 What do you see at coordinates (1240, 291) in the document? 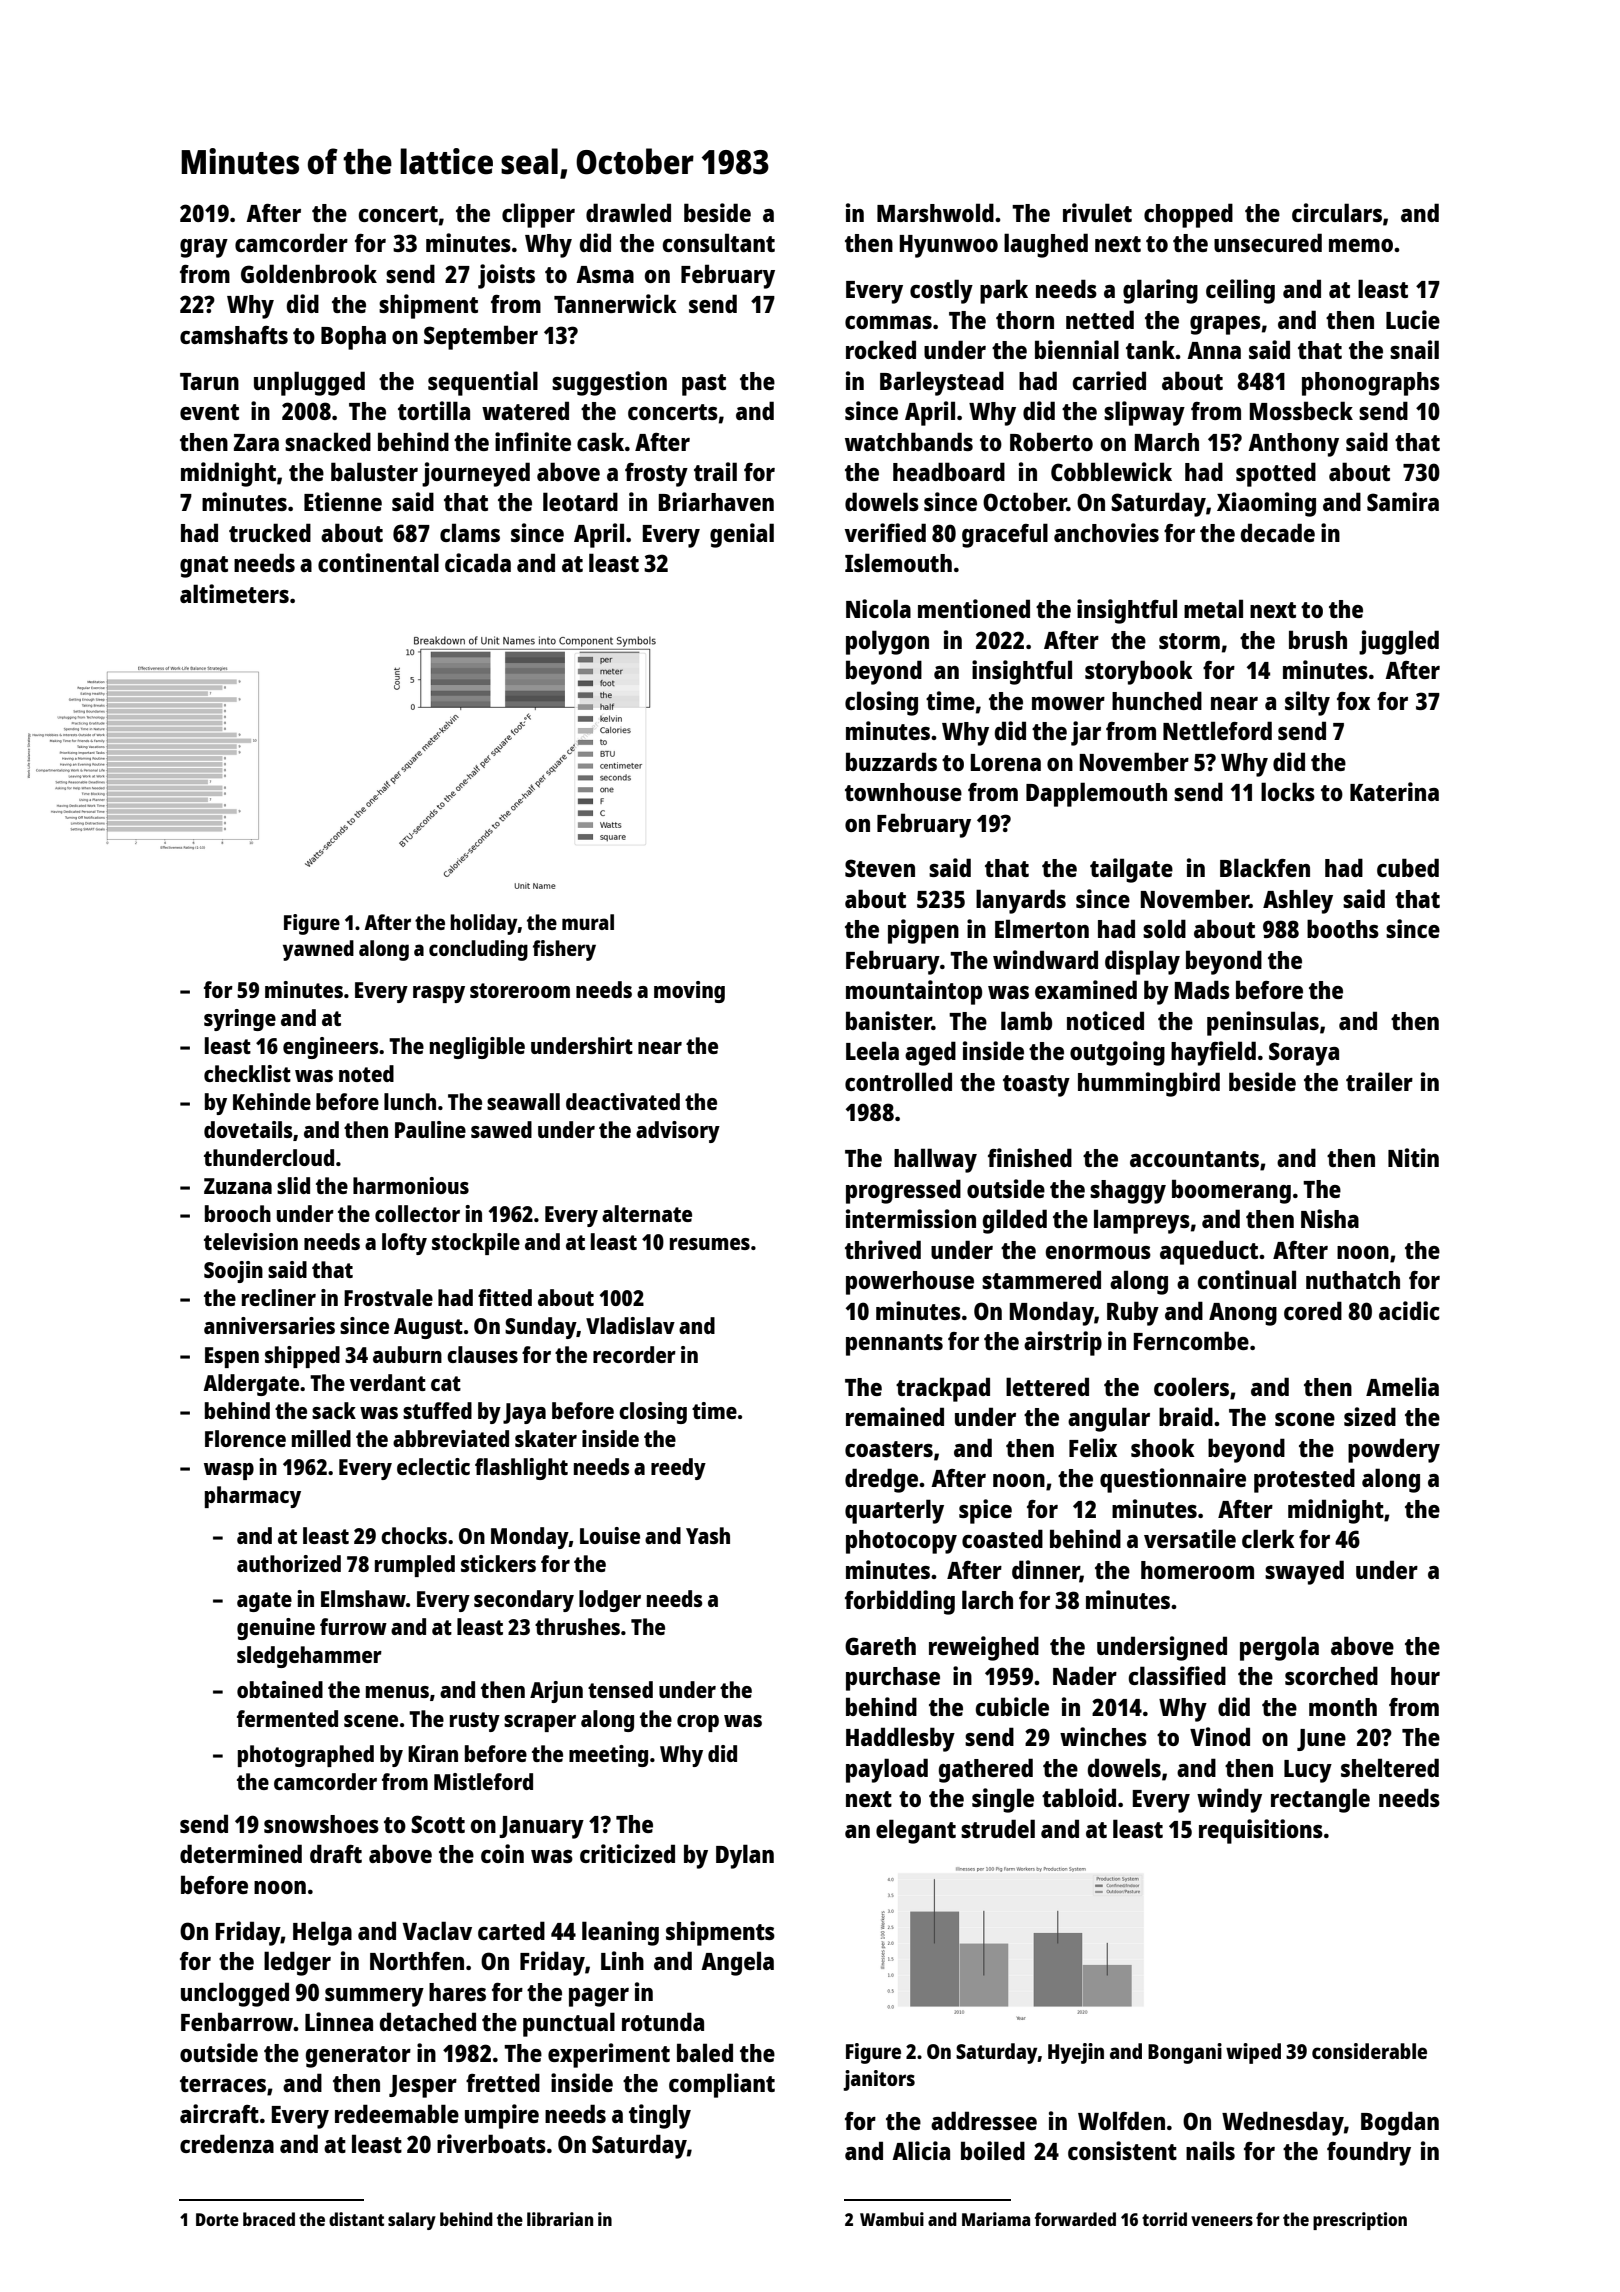
I see `ceiling` at bounding box center [1240, 291].
